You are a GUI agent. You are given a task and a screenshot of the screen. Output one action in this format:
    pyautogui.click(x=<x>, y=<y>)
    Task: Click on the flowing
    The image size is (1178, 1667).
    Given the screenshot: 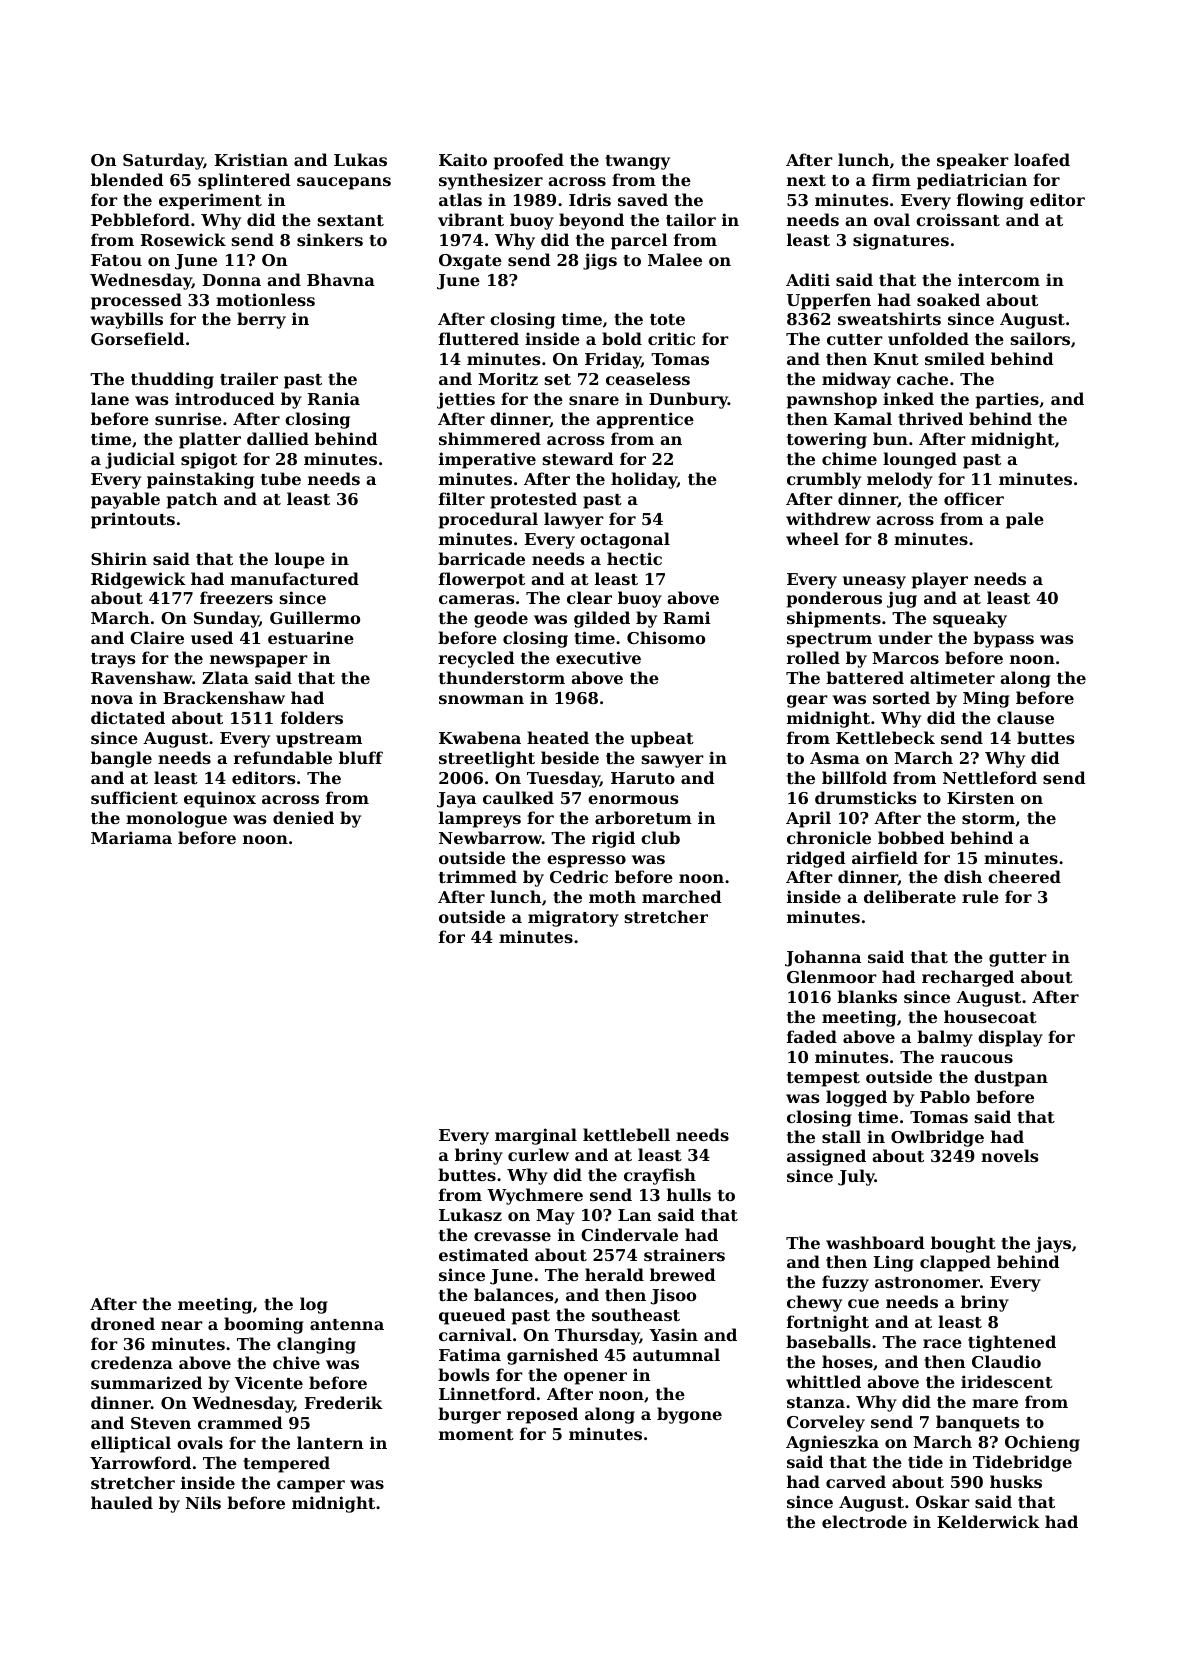 What is the action you would take?
    pyautogui.click(x=990, y=201)
